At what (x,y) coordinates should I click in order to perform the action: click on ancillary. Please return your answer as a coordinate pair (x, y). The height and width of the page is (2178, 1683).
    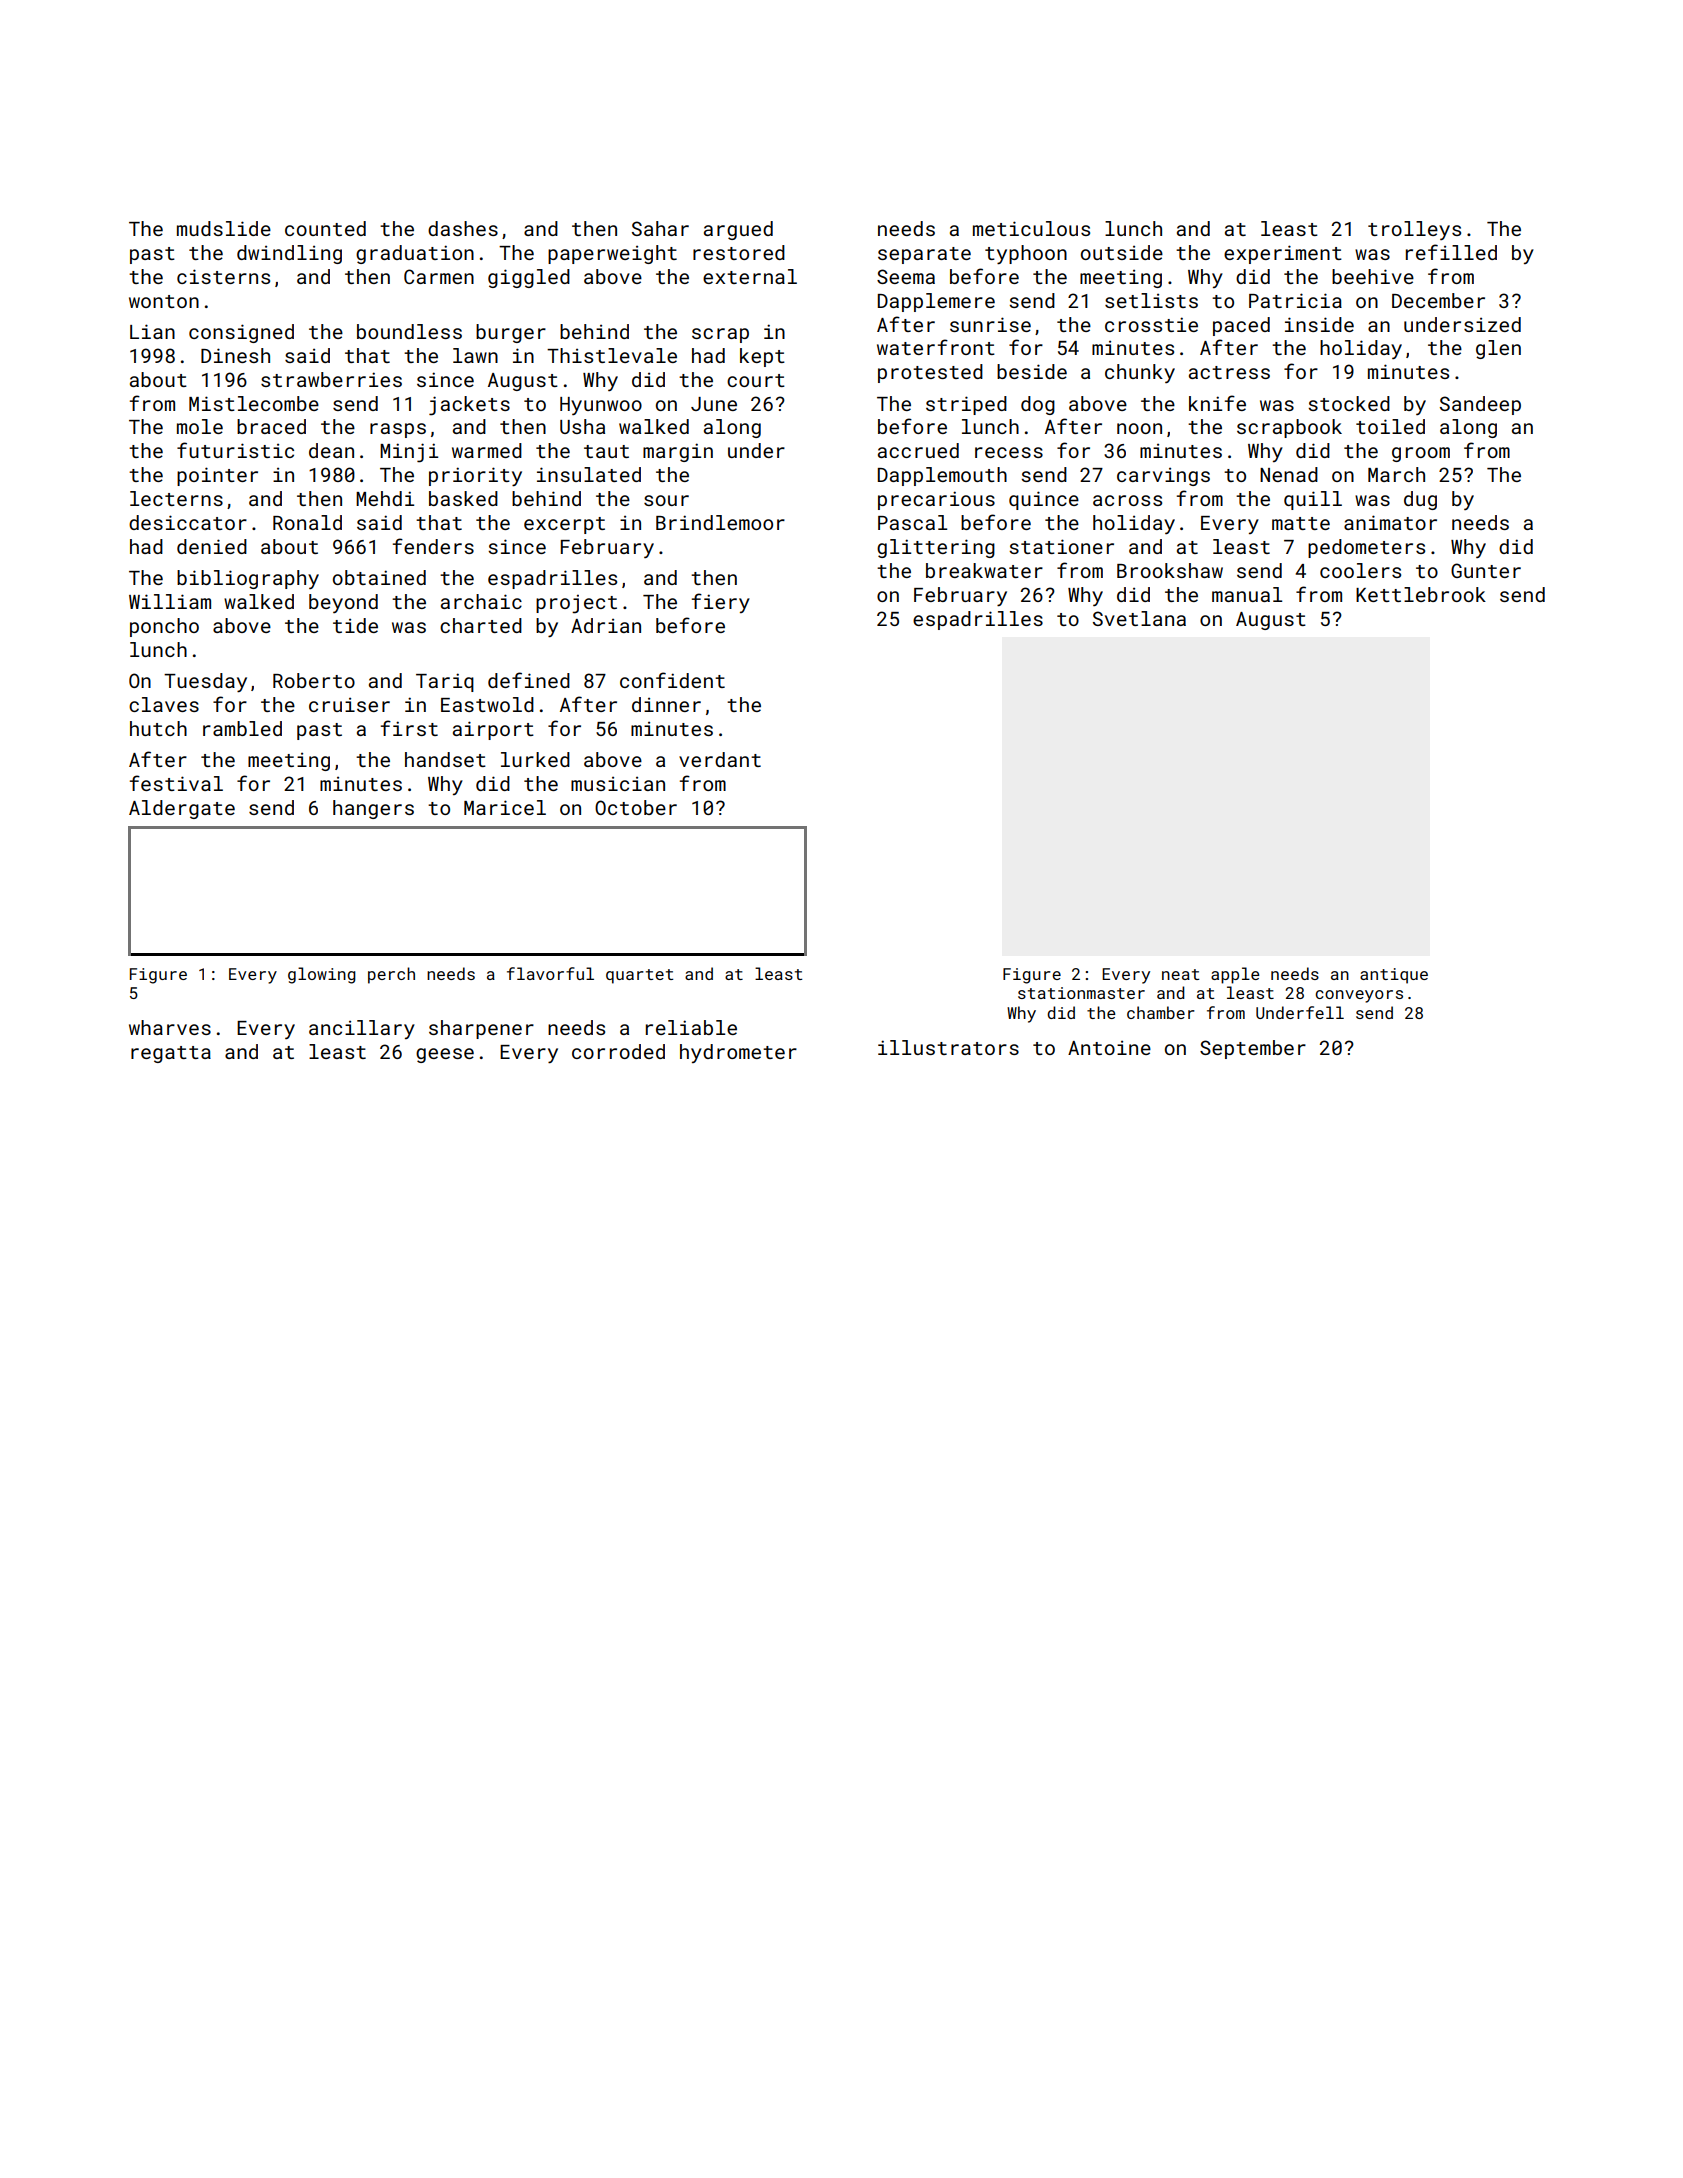
    Looking at the image, I should click on (362, 1029).
